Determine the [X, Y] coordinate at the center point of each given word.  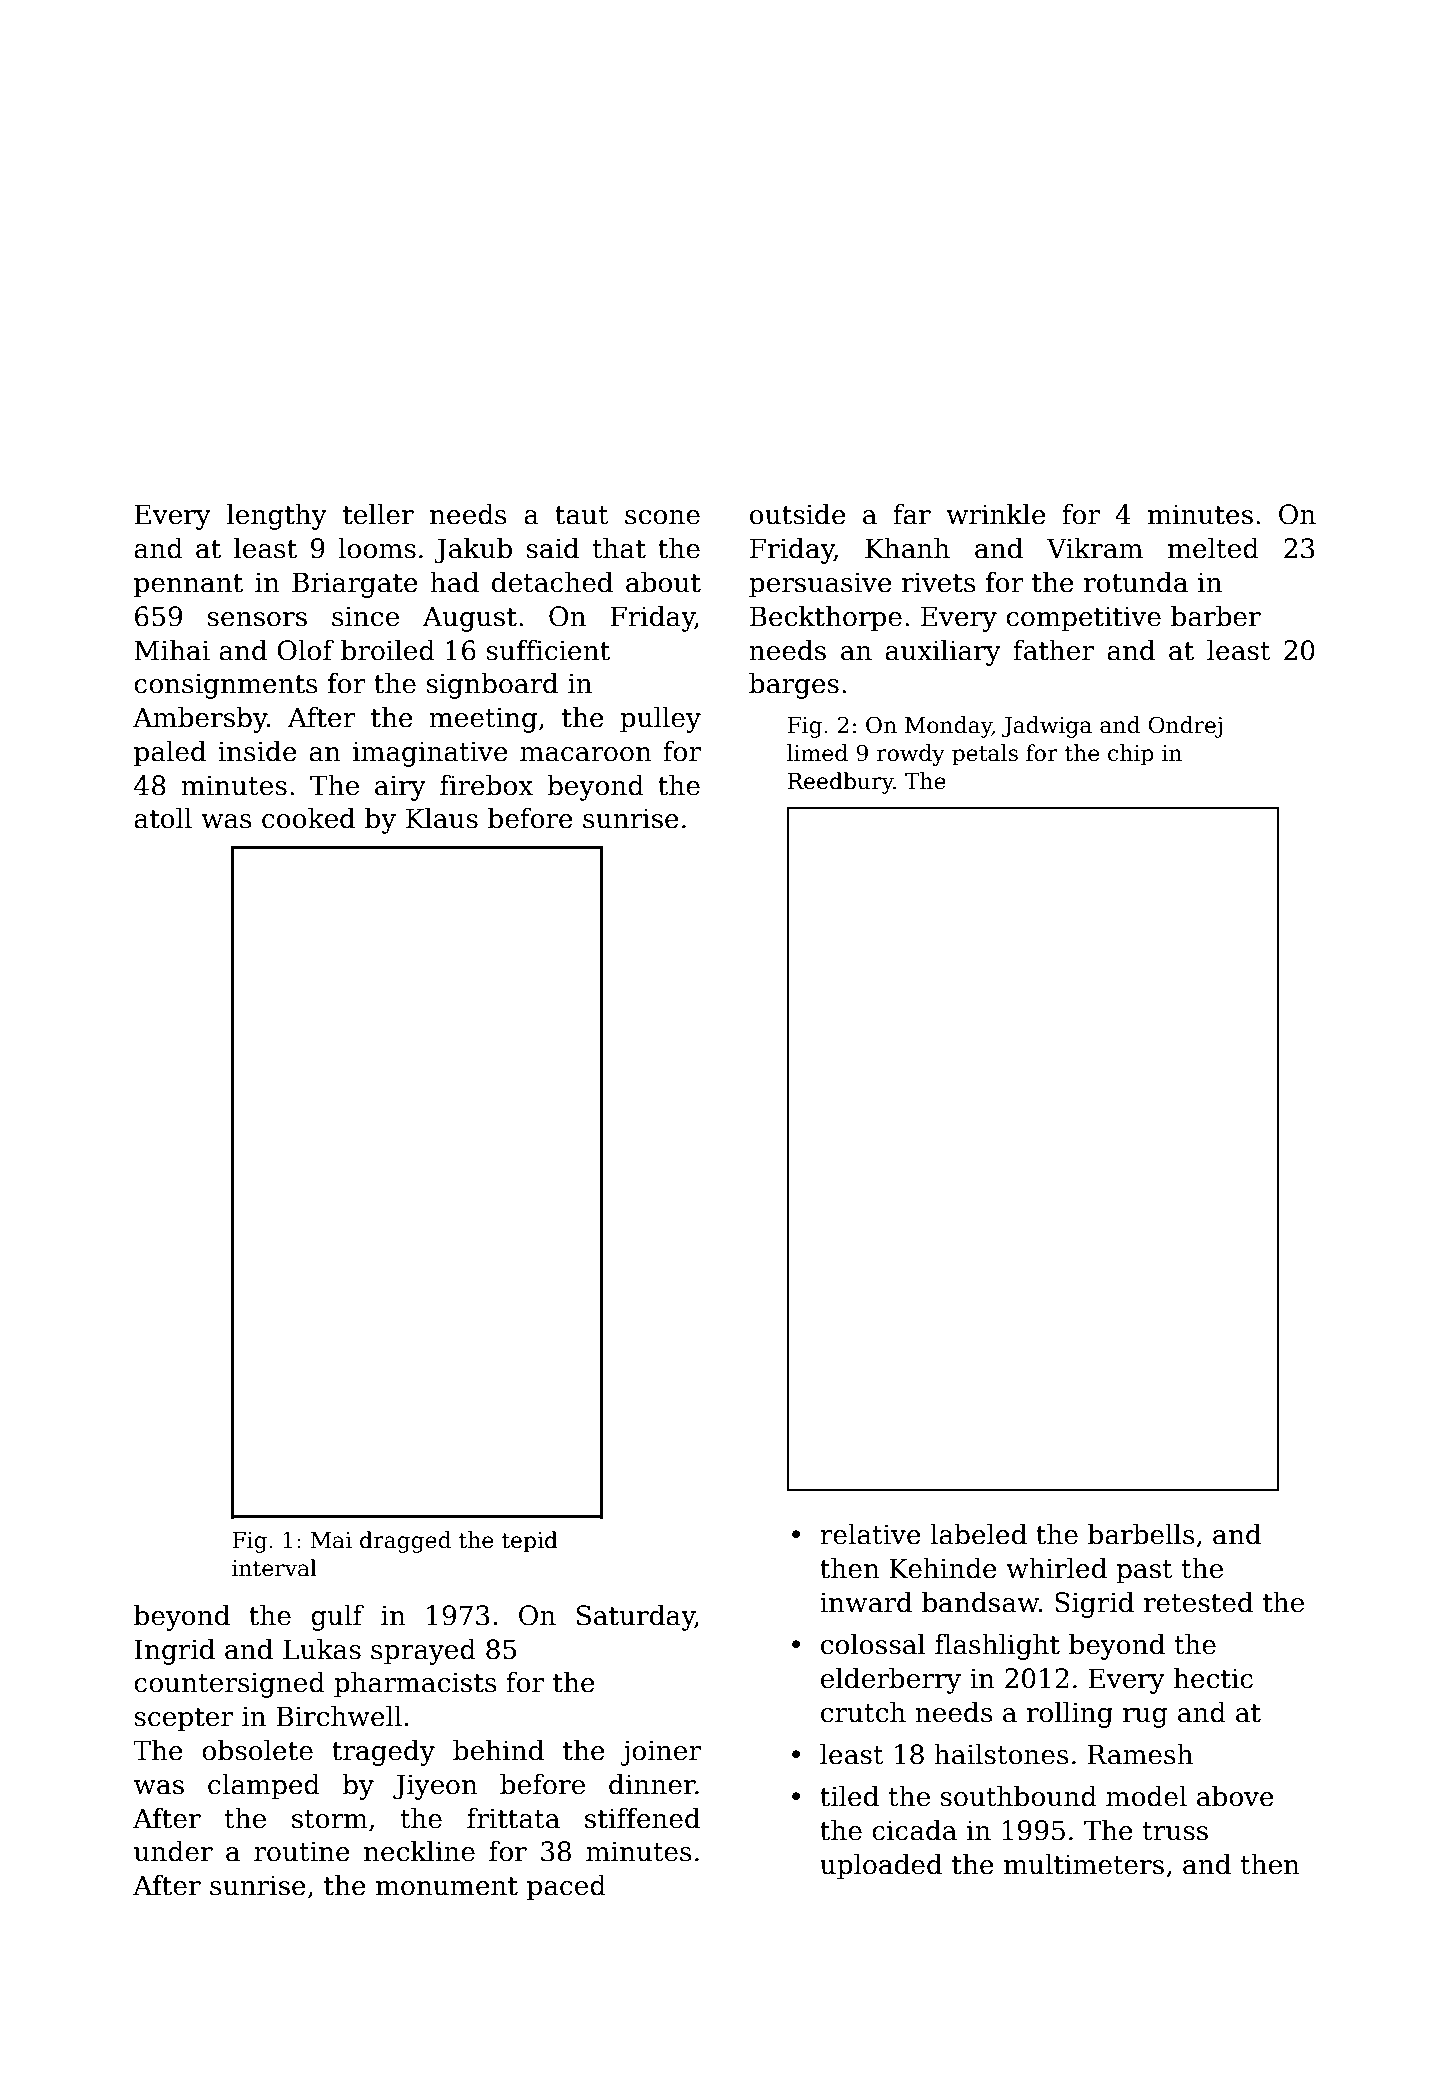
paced [566, 1888]
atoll [163, 818]
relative [870, 1534]
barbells [1141, 1534]
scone [662, 517]
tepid [530, 1542]
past [1144, 1572]
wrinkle [996, 514]
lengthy [277, 517]
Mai [331, 1540]
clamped [264, 1787]
